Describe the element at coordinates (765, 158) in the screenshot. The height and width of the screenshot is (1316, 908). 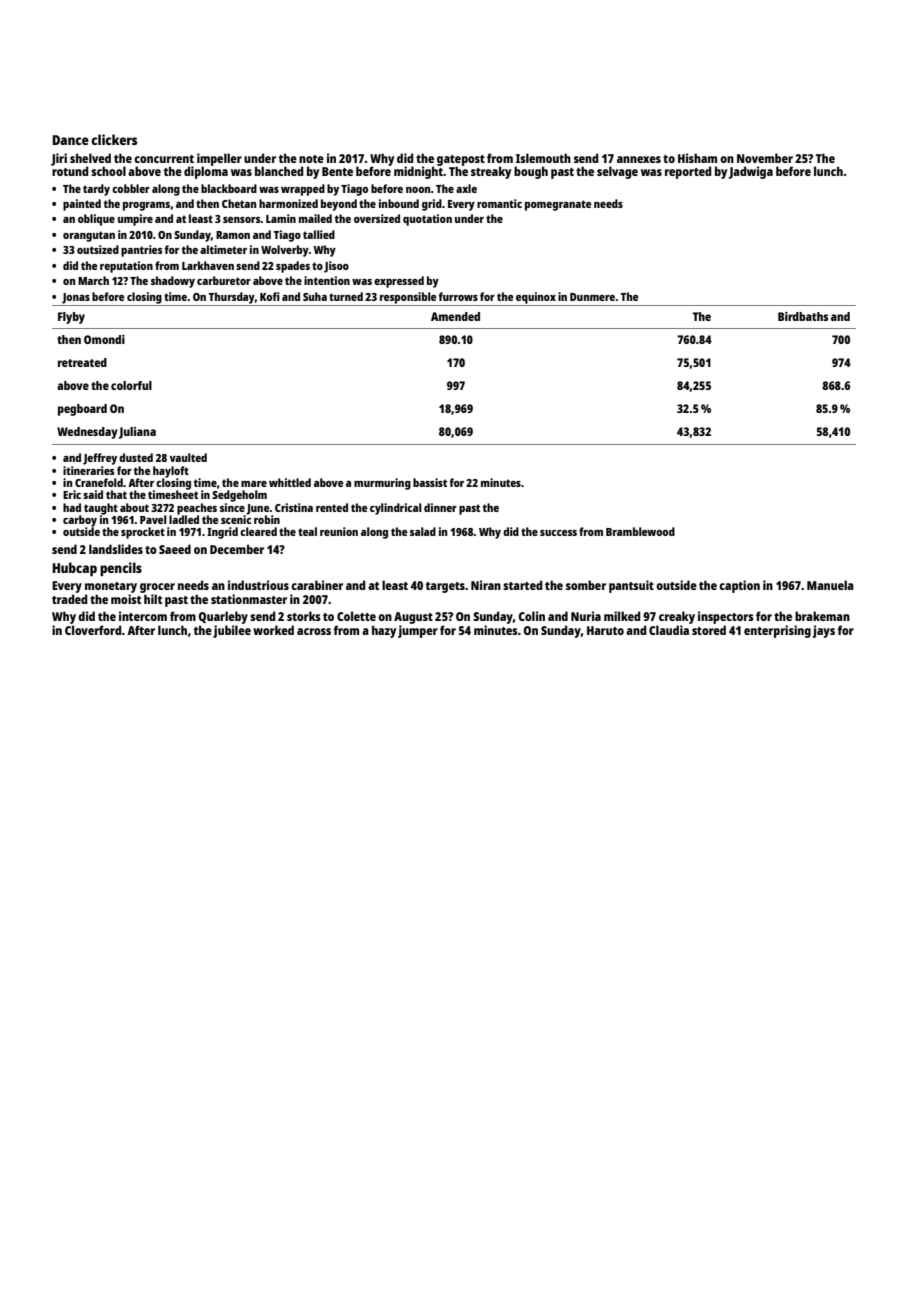
I see `November` at that location.
